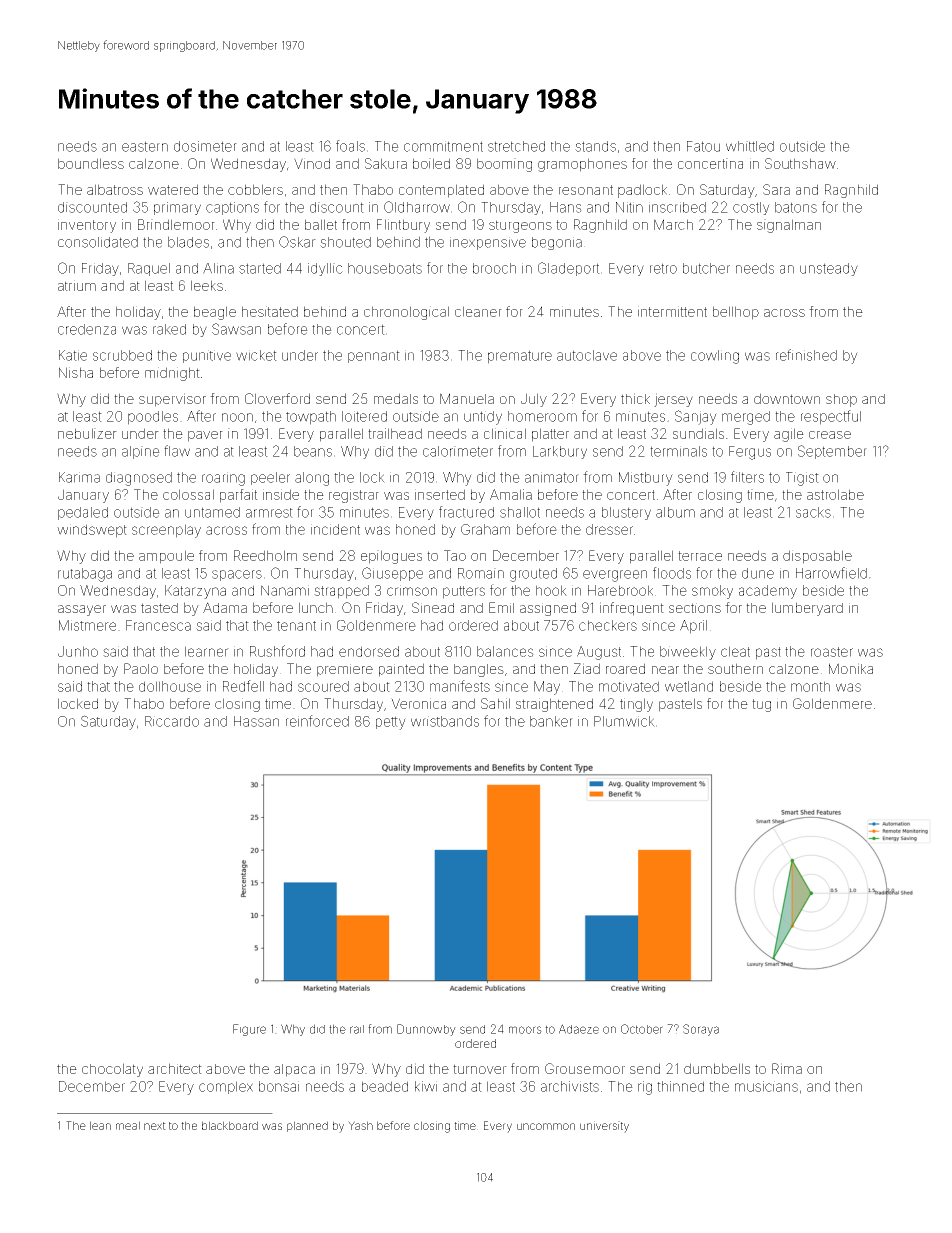 The image size is (952, 1233). I want to click on shop, so click(841, 400).
